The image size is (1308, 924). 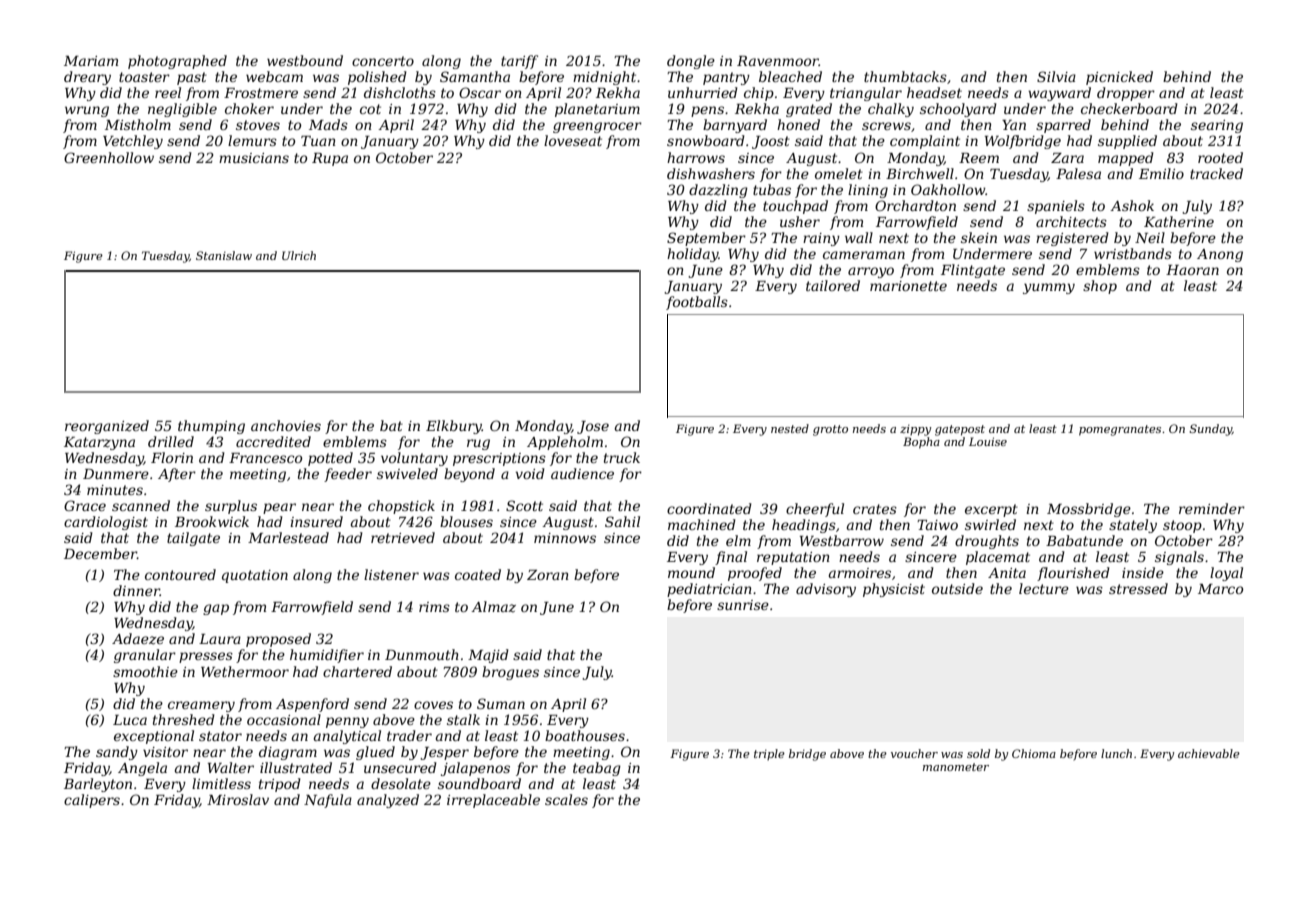 I want to click on brogues, so click(x=510, y=673).
